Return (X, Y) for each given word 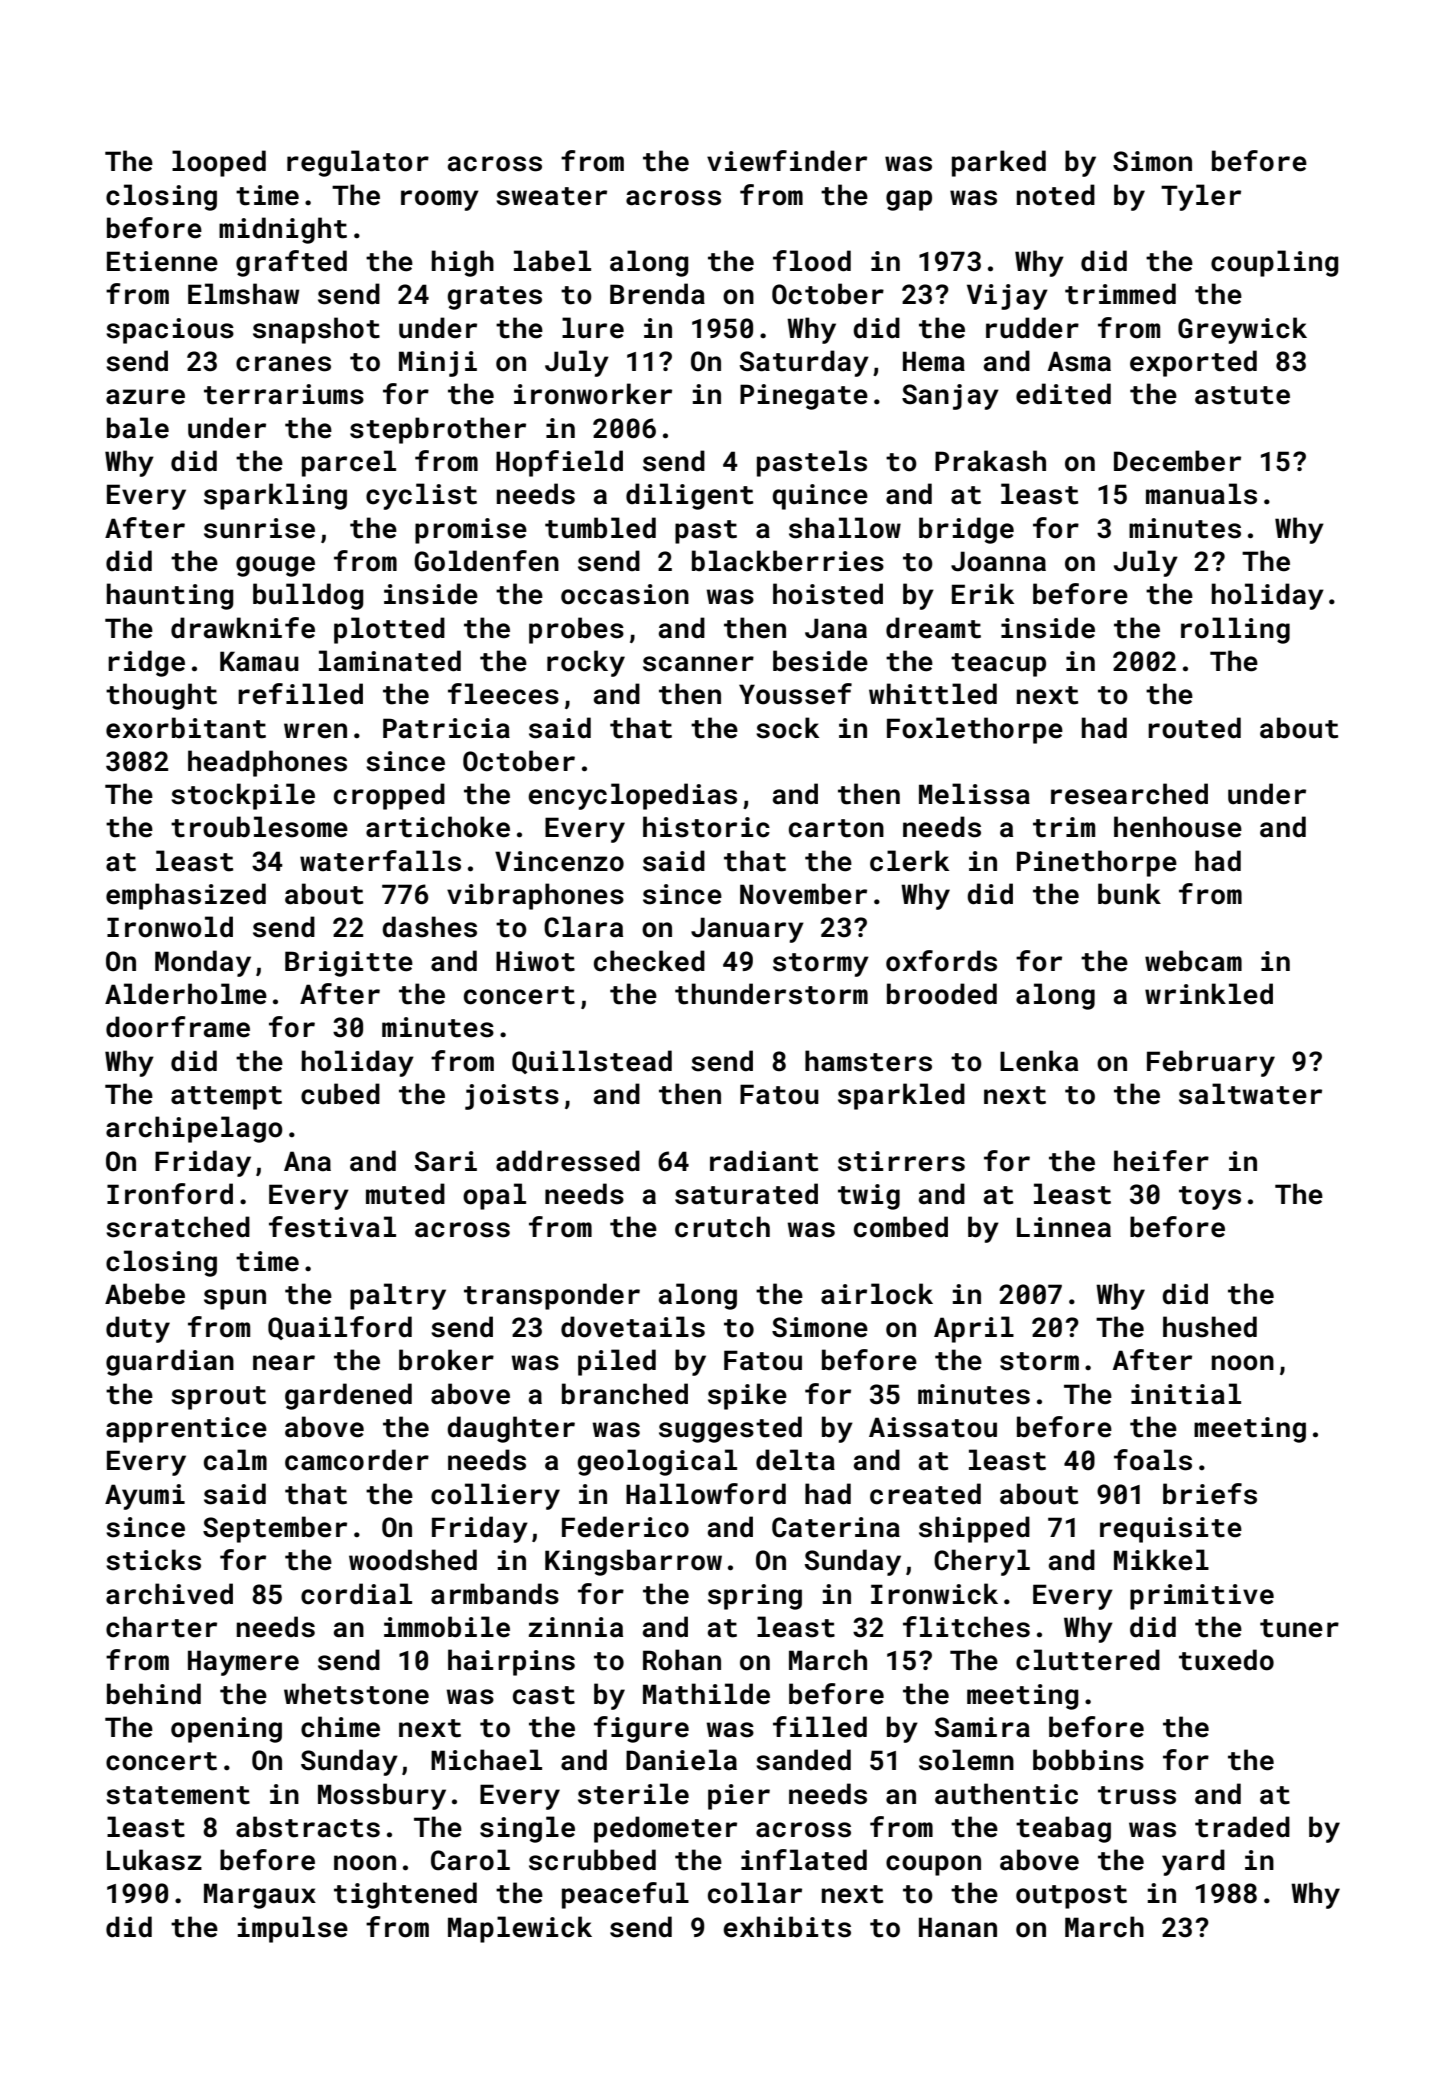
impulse (293, 1929)
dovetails (633, 1327)
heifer (1161, 1161)
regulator (358, 163)
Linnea (1064, 1227)
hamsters (868, 1061)
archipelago (194, 1129)
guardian (170, 1362)
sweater (551, 196)
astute (1242, 395)
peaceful (625, 1895)
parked (999, 163)
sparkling (275, 496)
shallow (845, 528)
